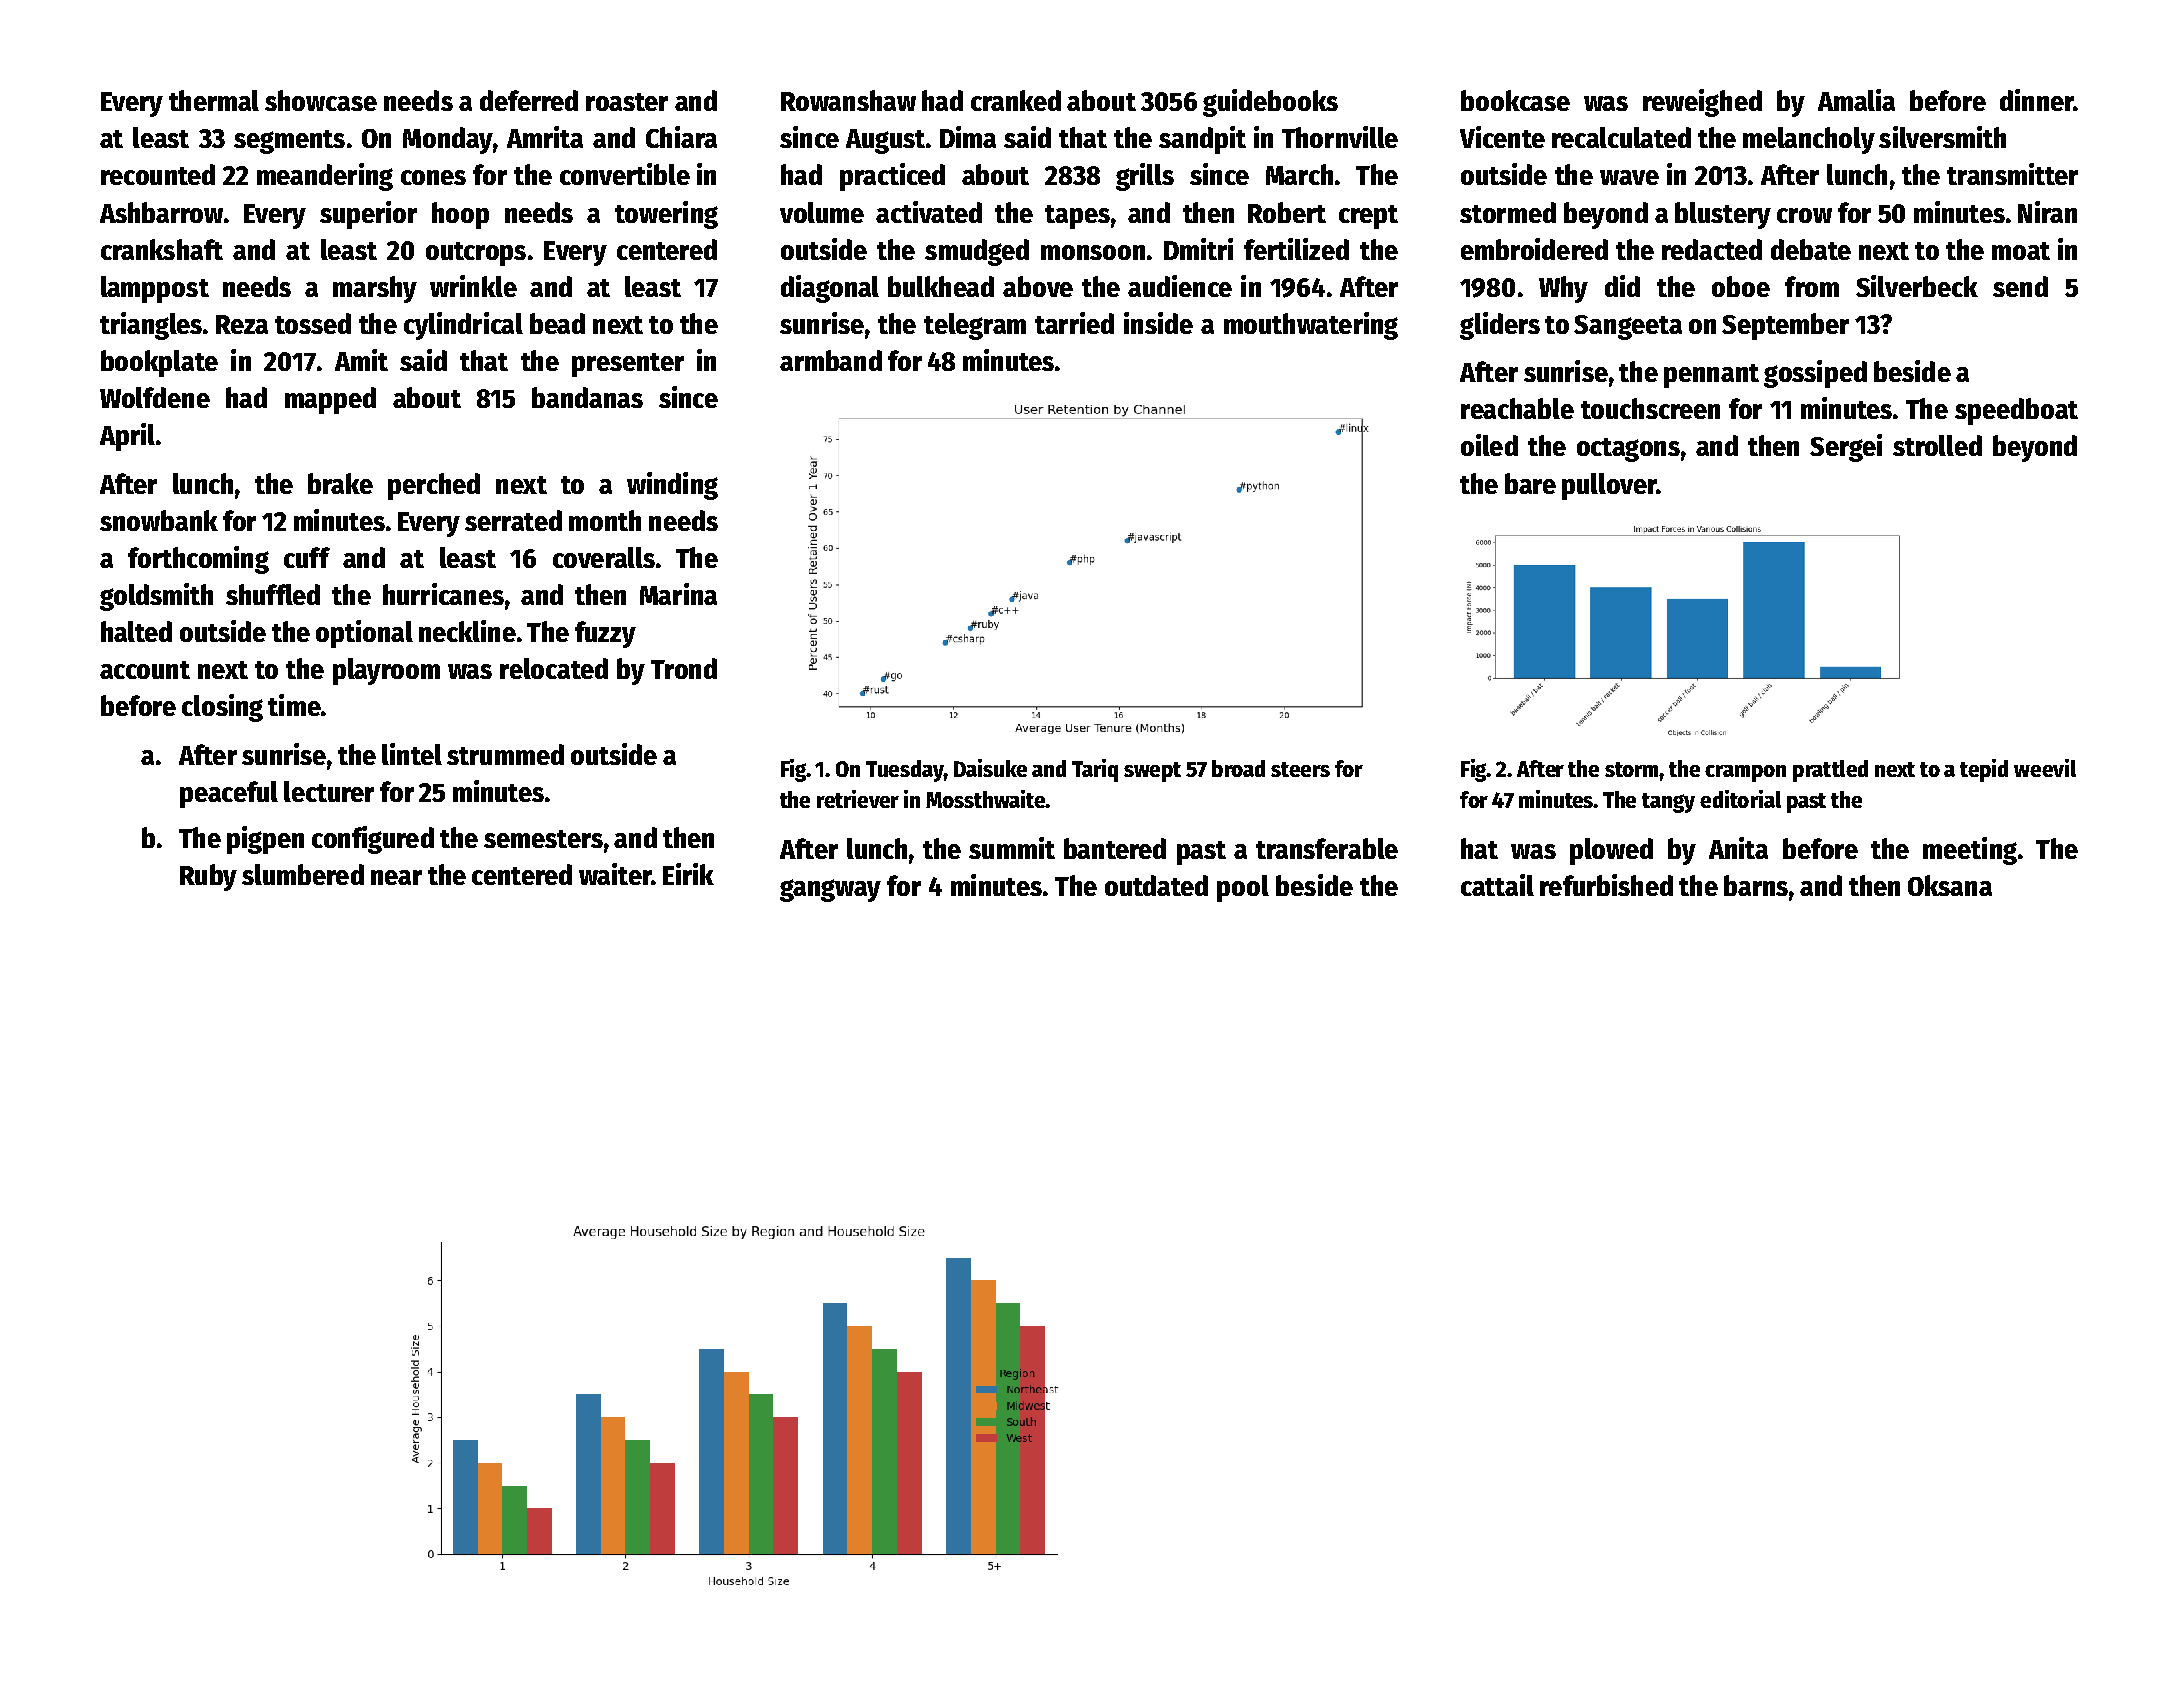  What do you see at coordinates (1970, 851) in the screenshot?
I see `meeting` at bounding box center [1970, 851].
